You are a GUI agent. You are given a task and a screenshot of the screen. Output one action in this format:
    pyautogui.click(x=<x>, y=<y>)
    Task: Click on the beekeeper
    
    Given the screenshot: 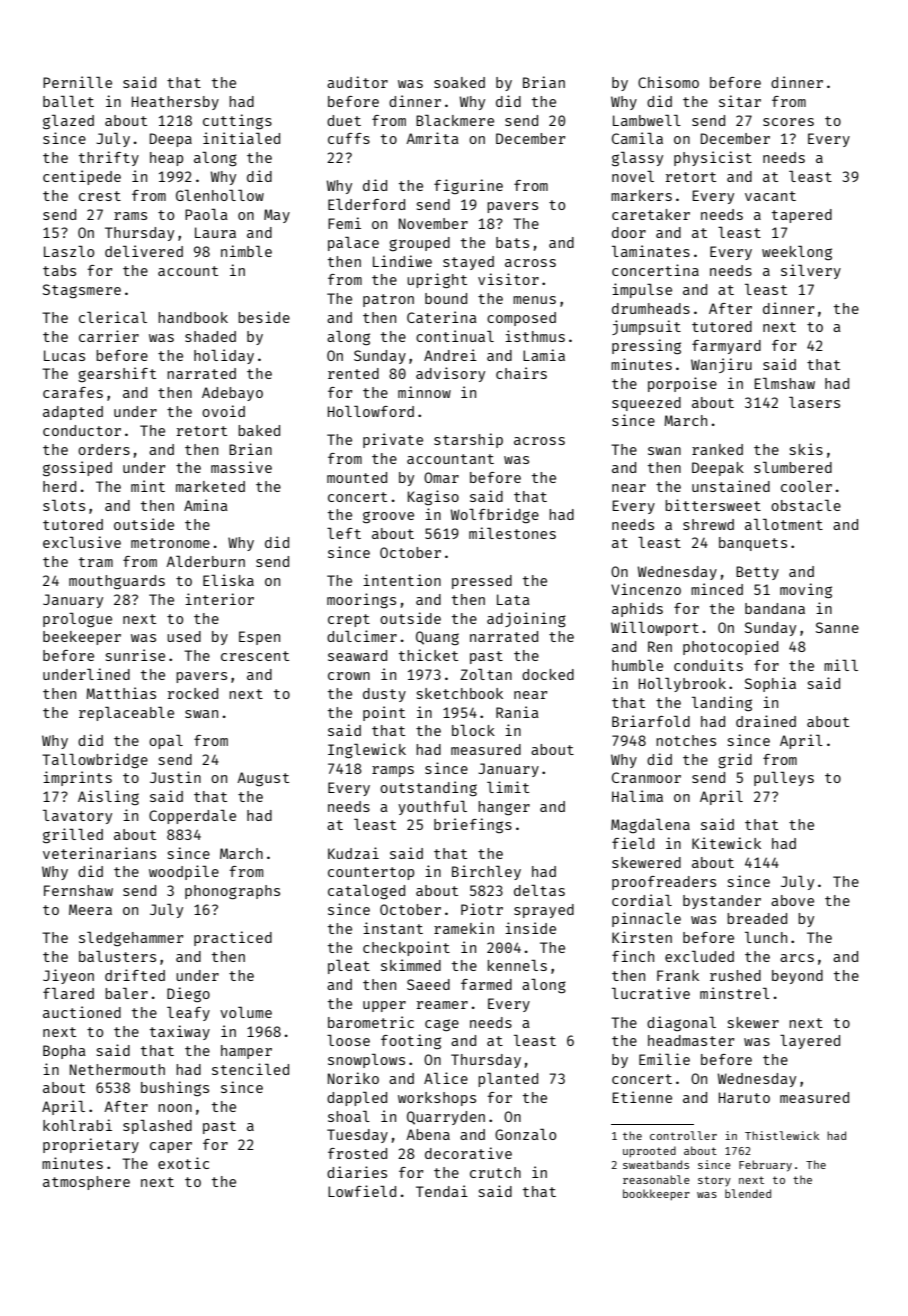 What is the action you would take?
    pyautogui.click(x=82, y=638)
